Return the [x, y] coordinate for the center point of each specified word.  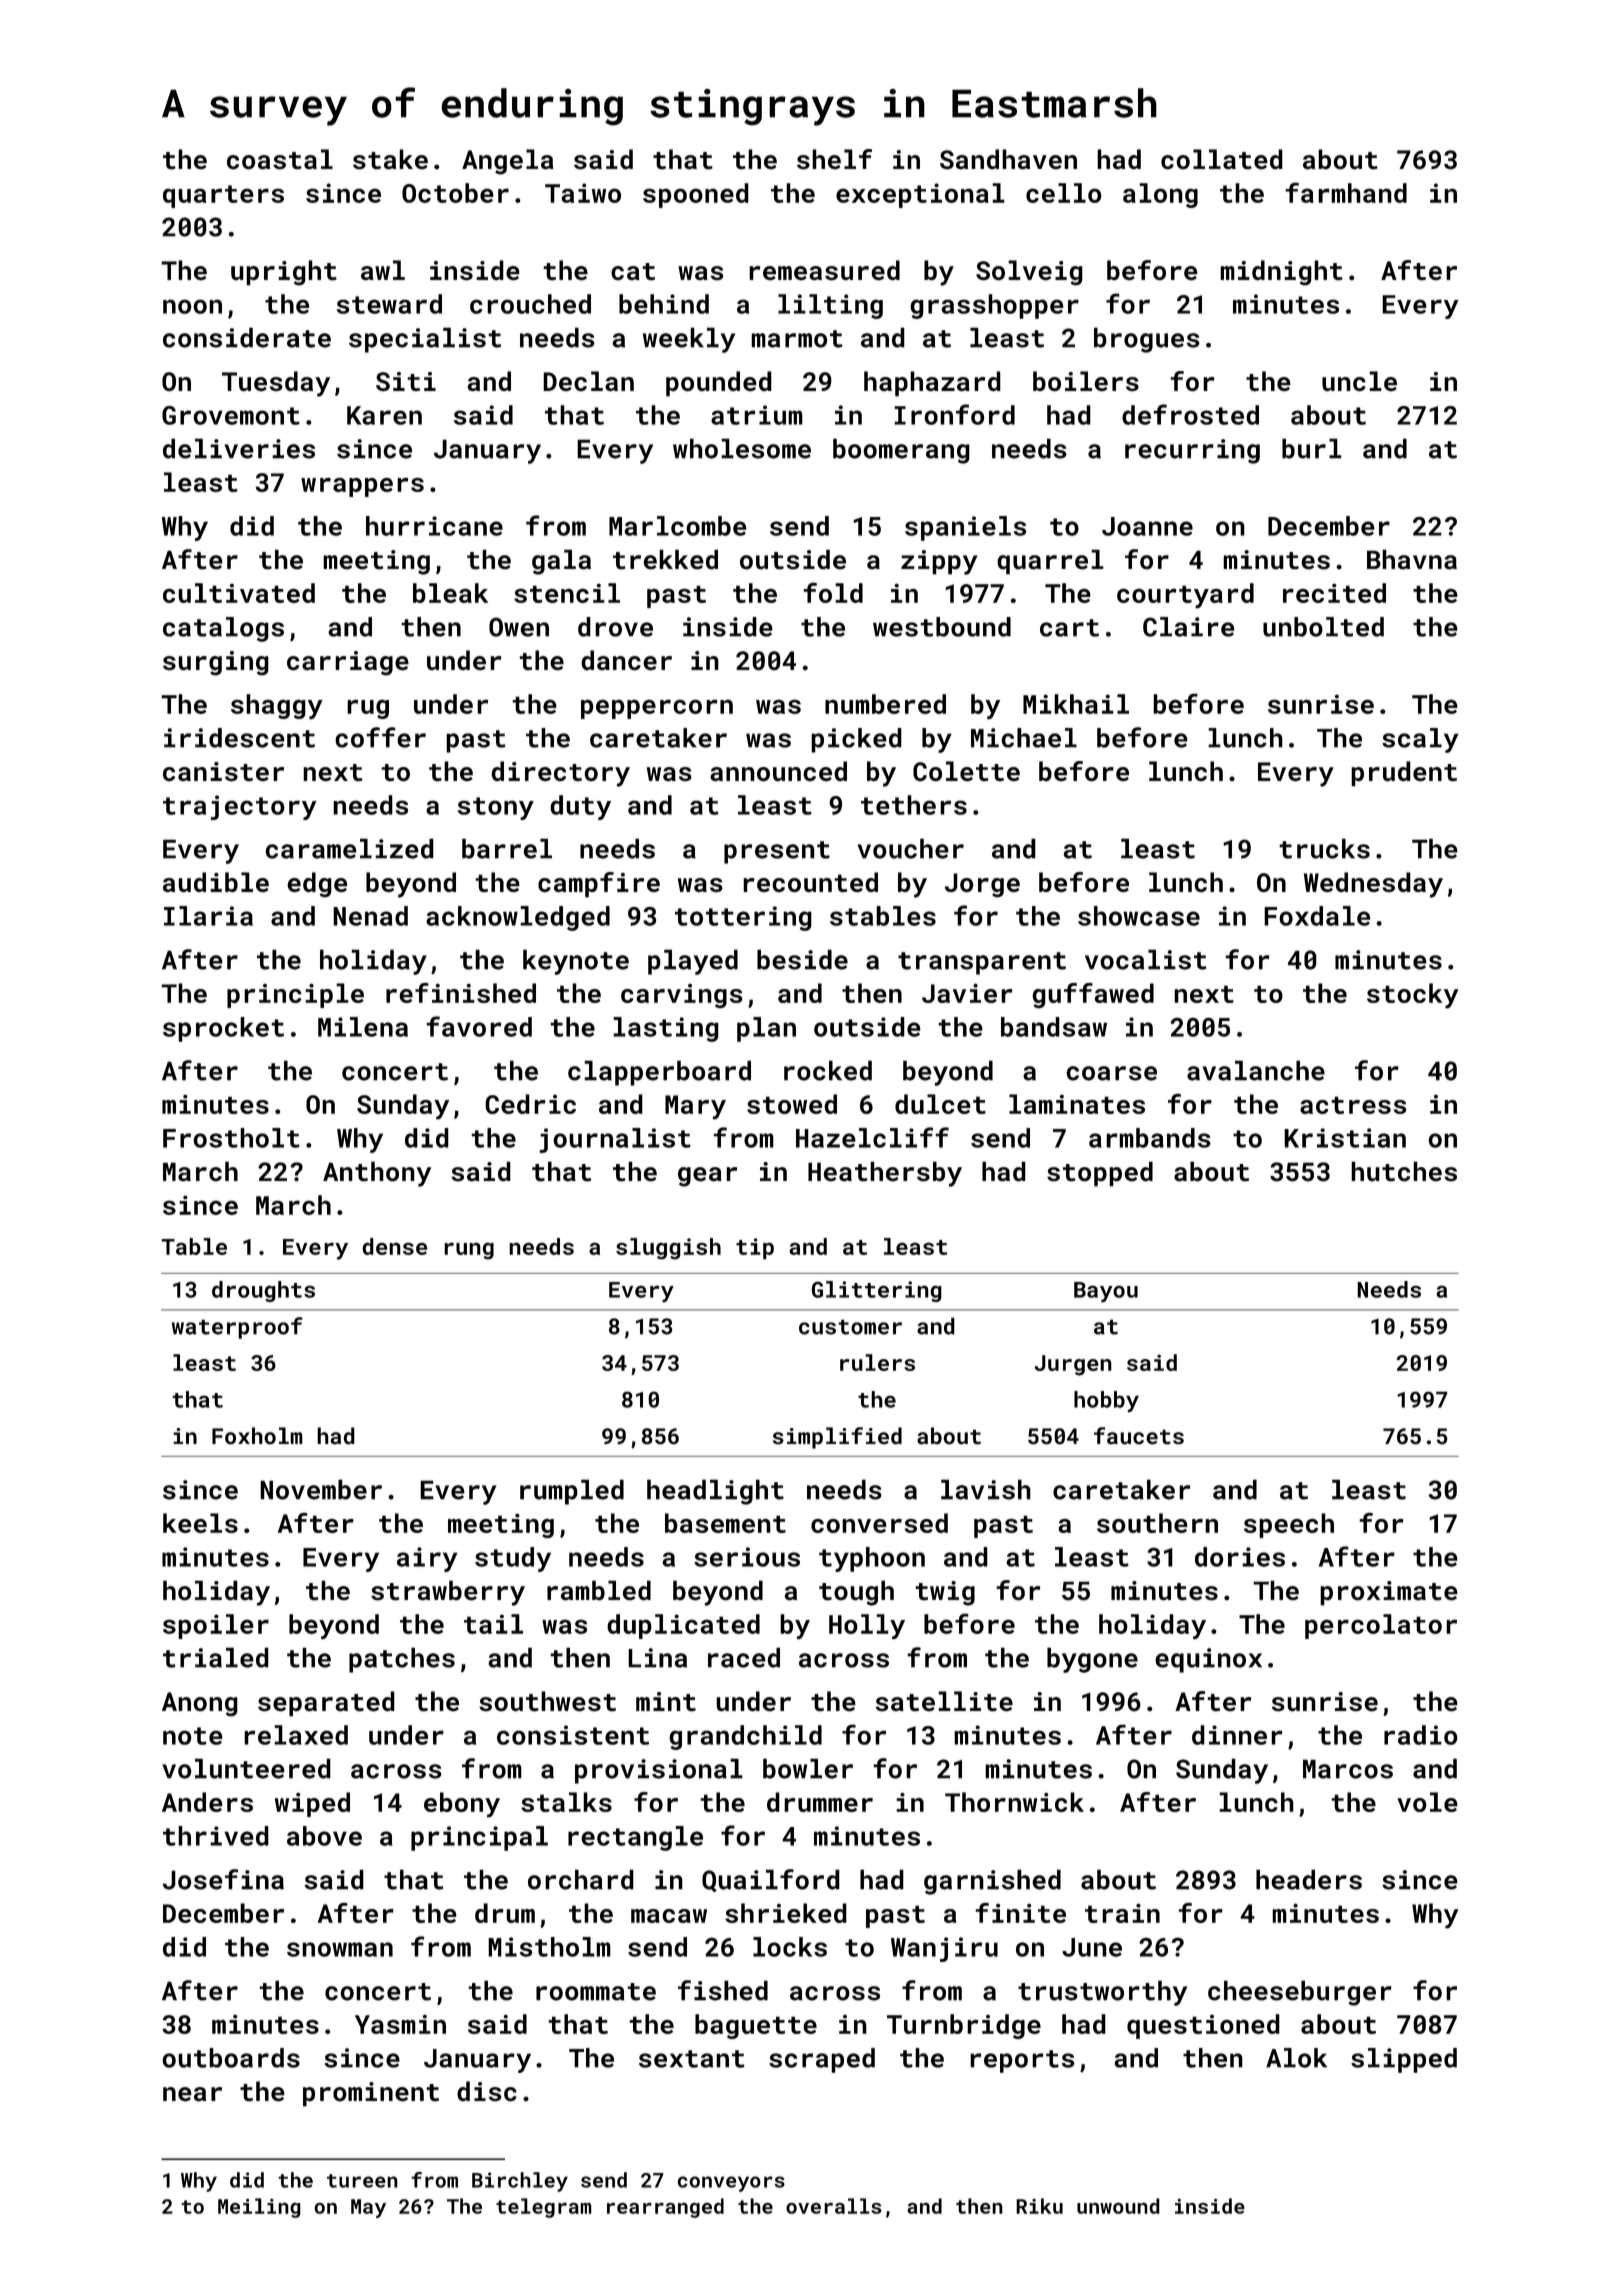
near [192, 2094]
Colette [966, 771]
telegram [544, 2208]
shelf [834, 159]
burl [1312, 448]
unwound [1118, 2206]
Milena [363, 1027]
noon [192, 306]
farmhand [1346, 192]
